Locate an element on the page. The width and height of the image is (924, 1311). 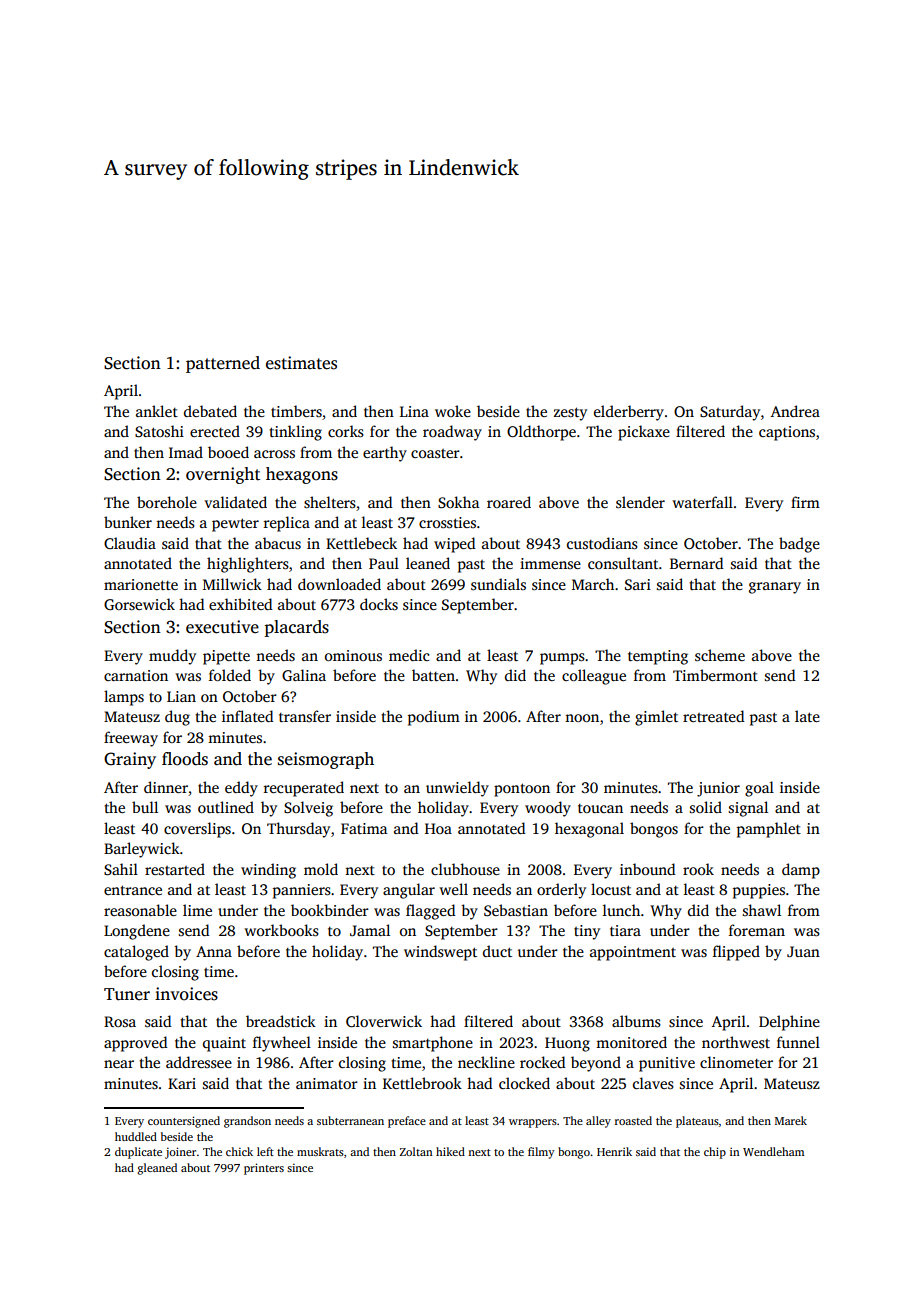
muddy is located at coordinates (172, 657).
